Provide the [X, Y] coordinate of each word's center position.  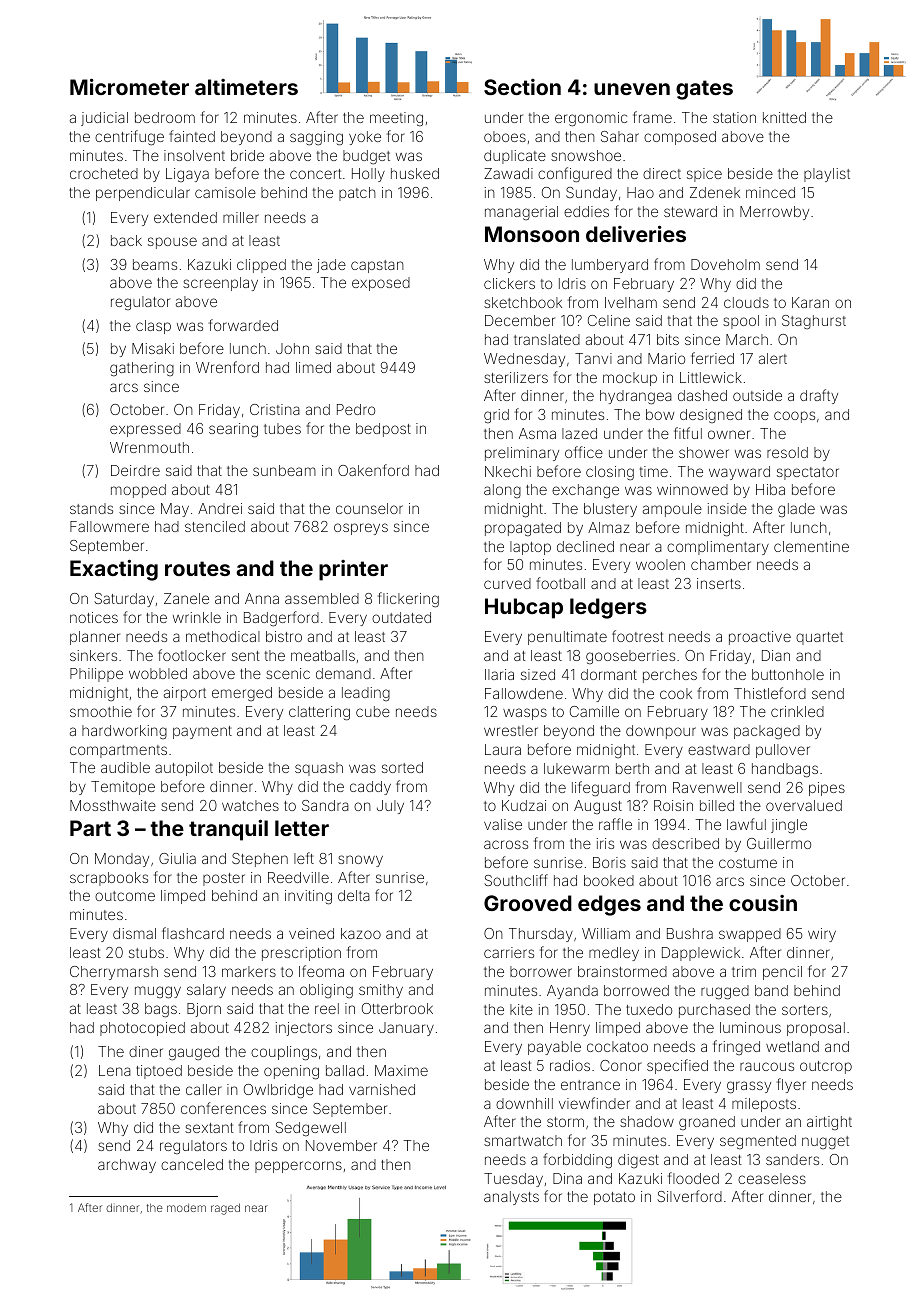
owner [729, 434]
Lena [115, 1070]
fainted [192, 136]
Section [522, 87]
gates [704, 90]
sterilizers [516, 377]
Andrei [220, 508]
